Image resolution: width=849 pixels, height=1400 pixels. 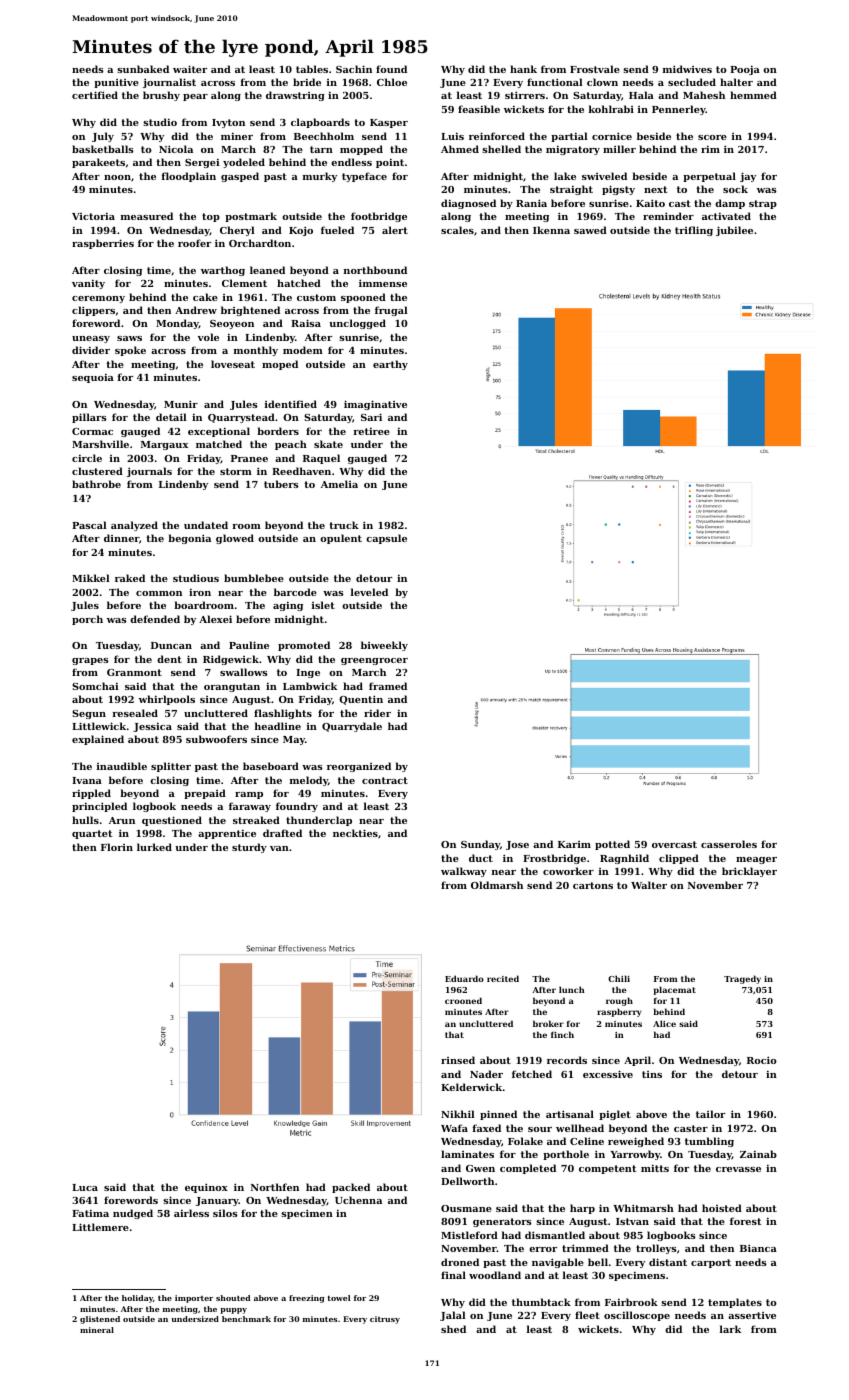 I want to click on Zainab, so click(x=758, y=1154).
